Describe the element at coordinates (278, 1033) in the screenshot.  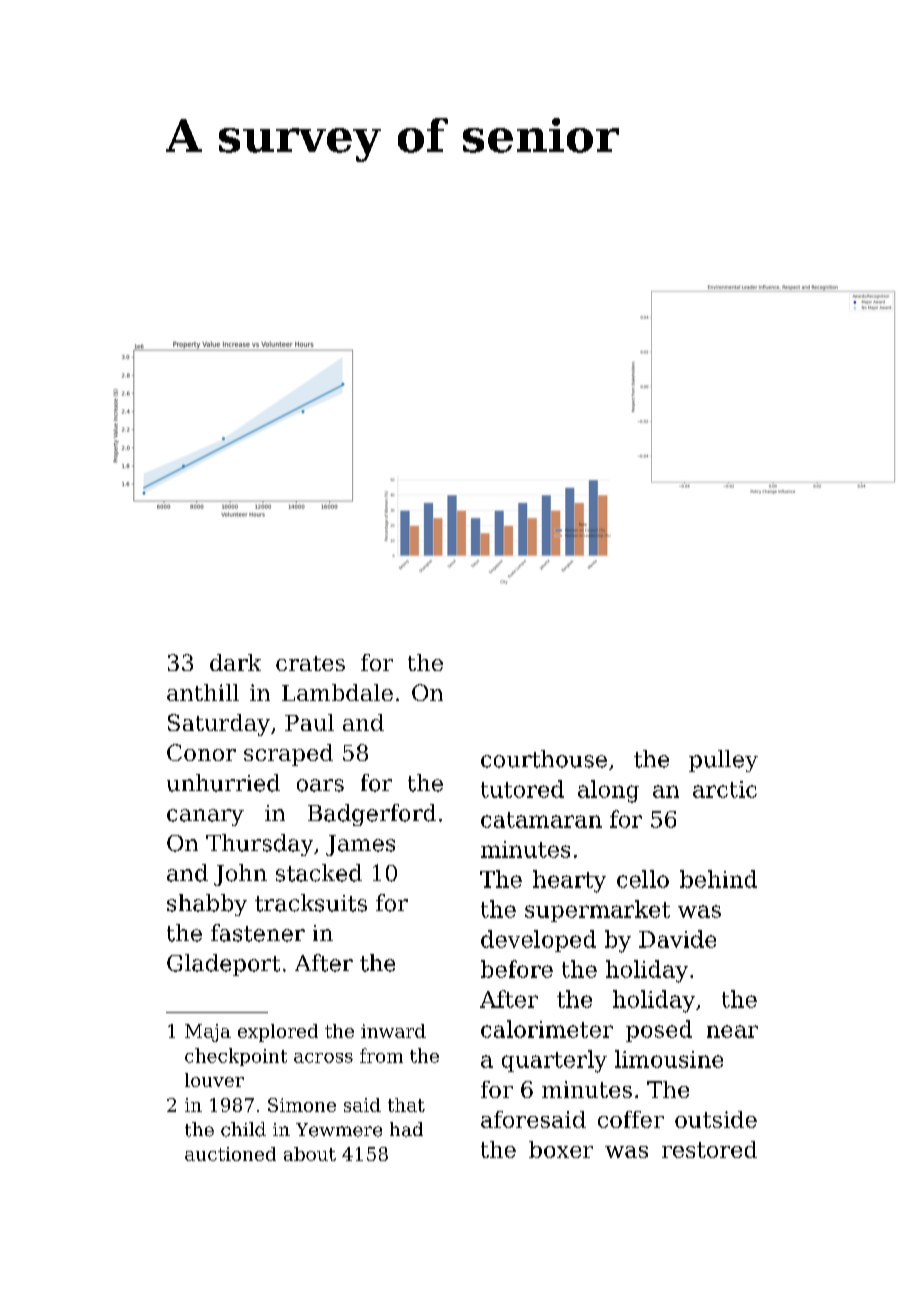
I see `explored` at that location.
